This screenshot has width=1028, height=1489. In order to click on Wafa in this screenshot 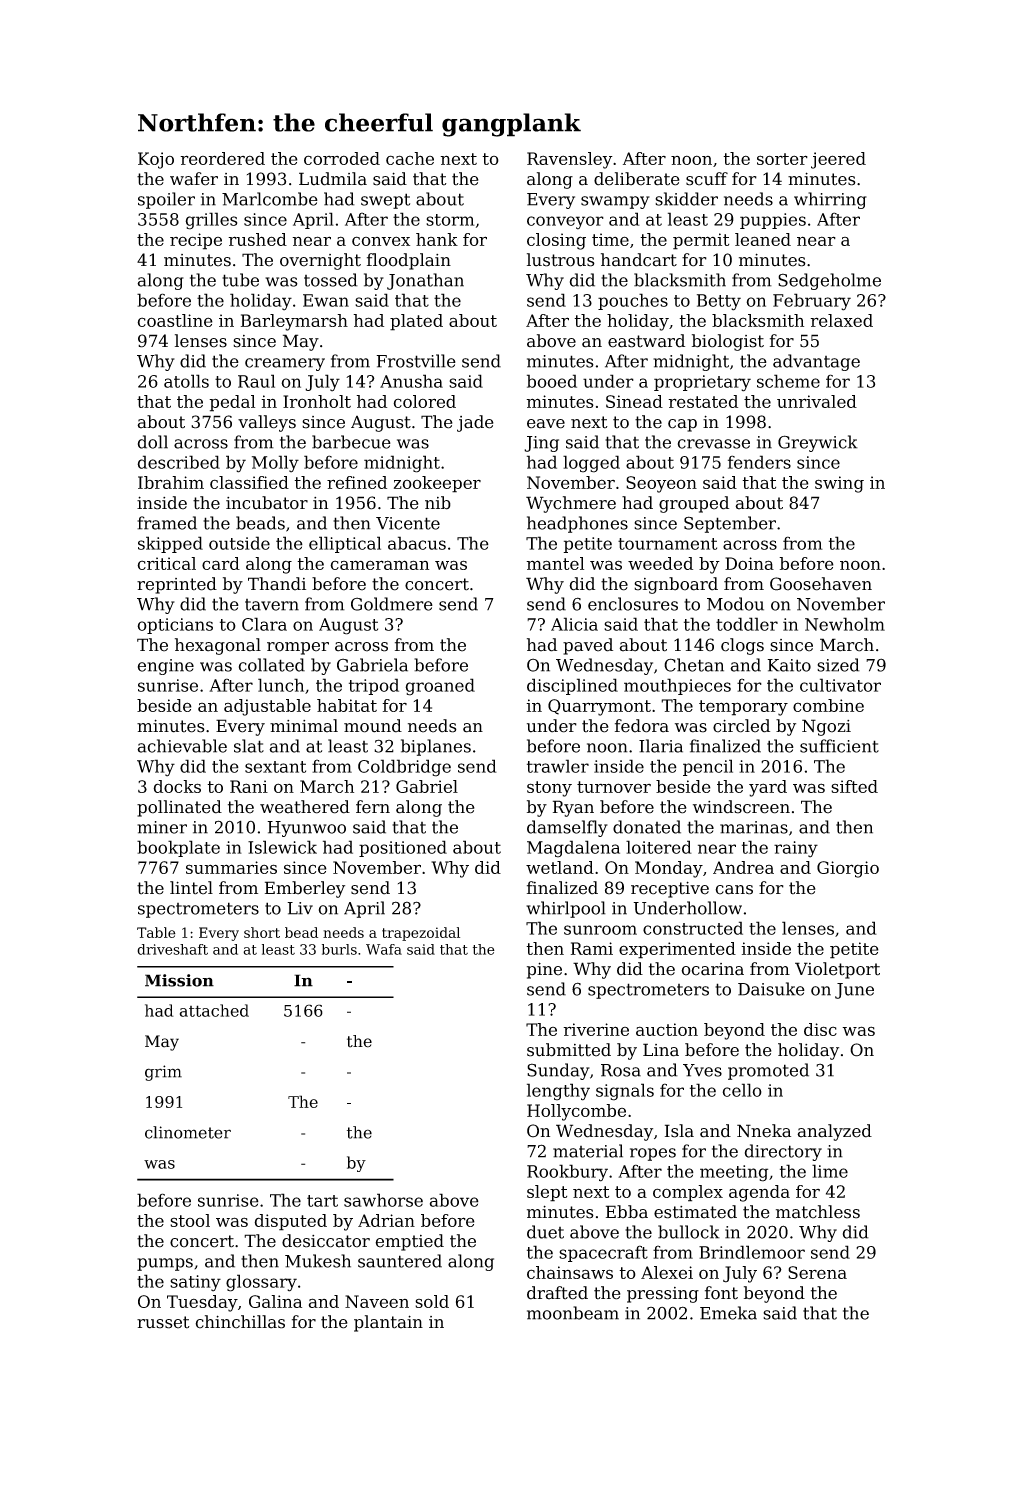, I will do `click(384, 949)`.
